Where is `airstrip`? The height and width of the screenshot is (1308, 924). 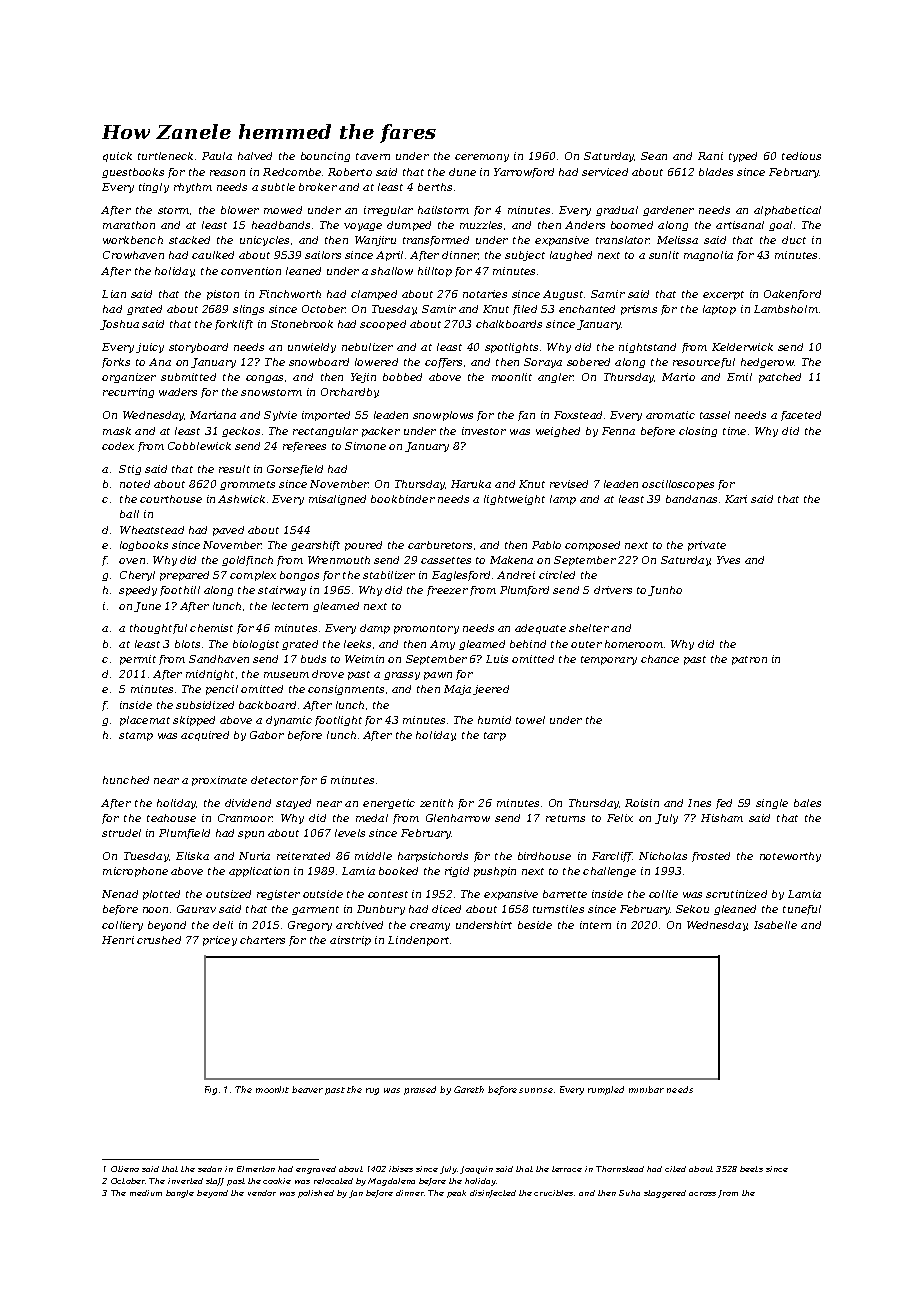 airstrip is located at coordinates (350, 941).
